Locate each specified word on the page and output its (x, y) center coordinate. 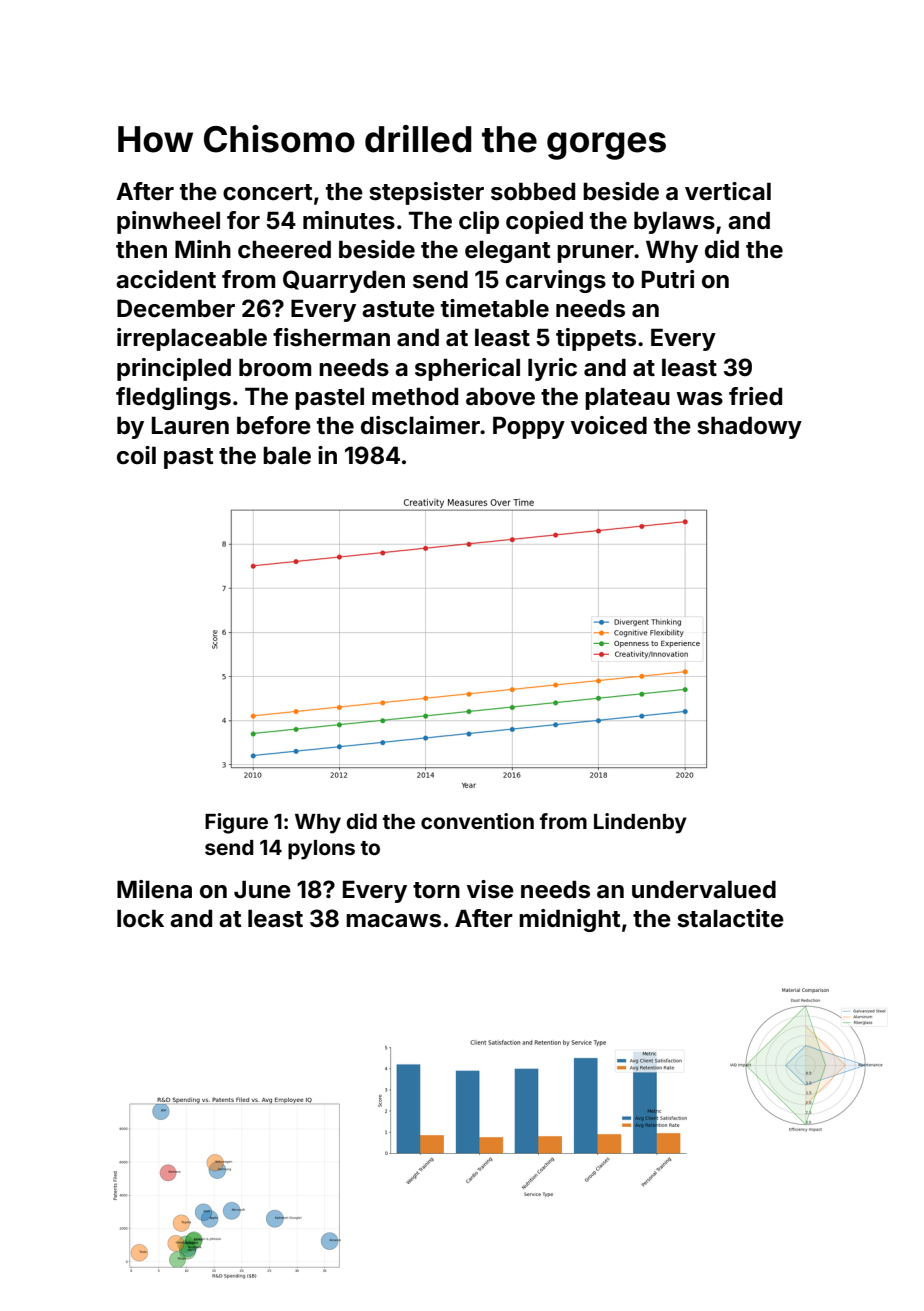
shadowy (749, 427)
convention (477, 821)
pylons (321, 850)
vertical (728, 191)
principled (174, 369)
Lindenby (640, 823)
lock (140, 918)
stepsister (426, 193)
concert (267, 192)
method (415, 396)
